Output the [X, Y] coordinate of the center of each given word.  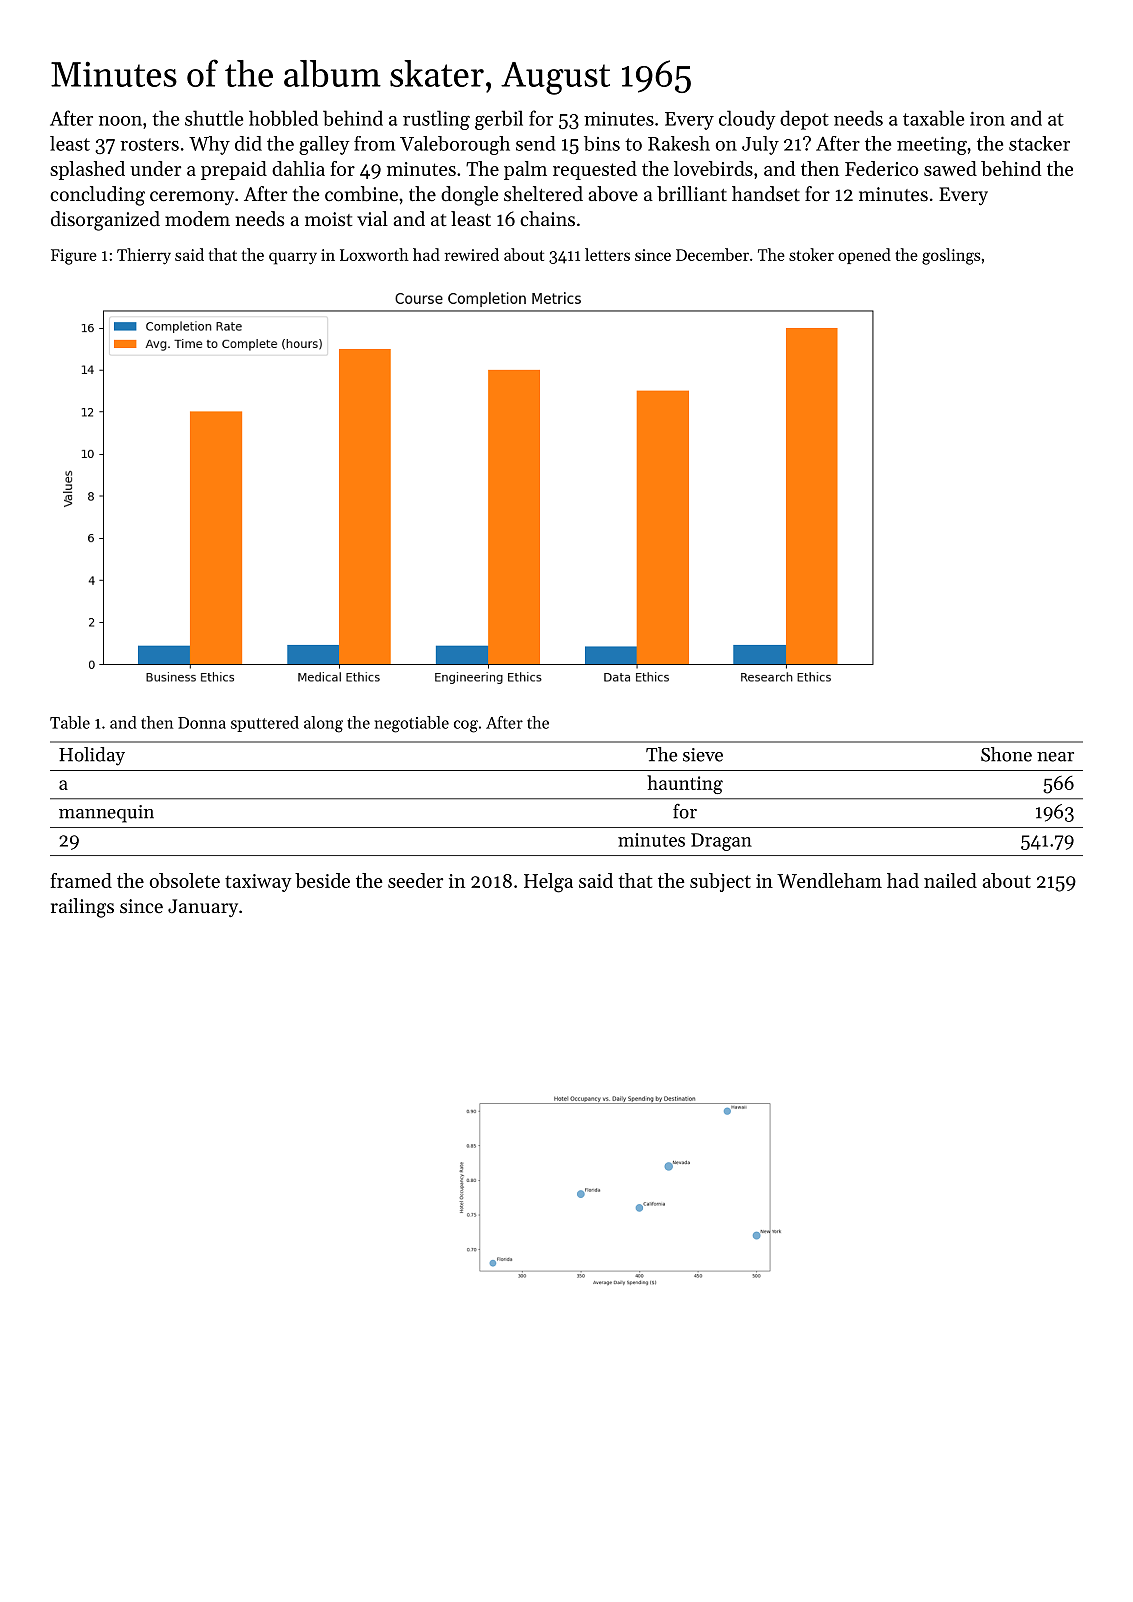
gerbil [499, 120]
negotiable [412, 724]
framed [81, 880]
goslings [951, 256]
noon [120, 121]
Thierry [144, 256]
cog [466, 726]
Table [70, 722]
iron [987, 118]
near [1055, 757]
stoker [811, 254]
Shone [1006, 754]
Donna [202, 723]
